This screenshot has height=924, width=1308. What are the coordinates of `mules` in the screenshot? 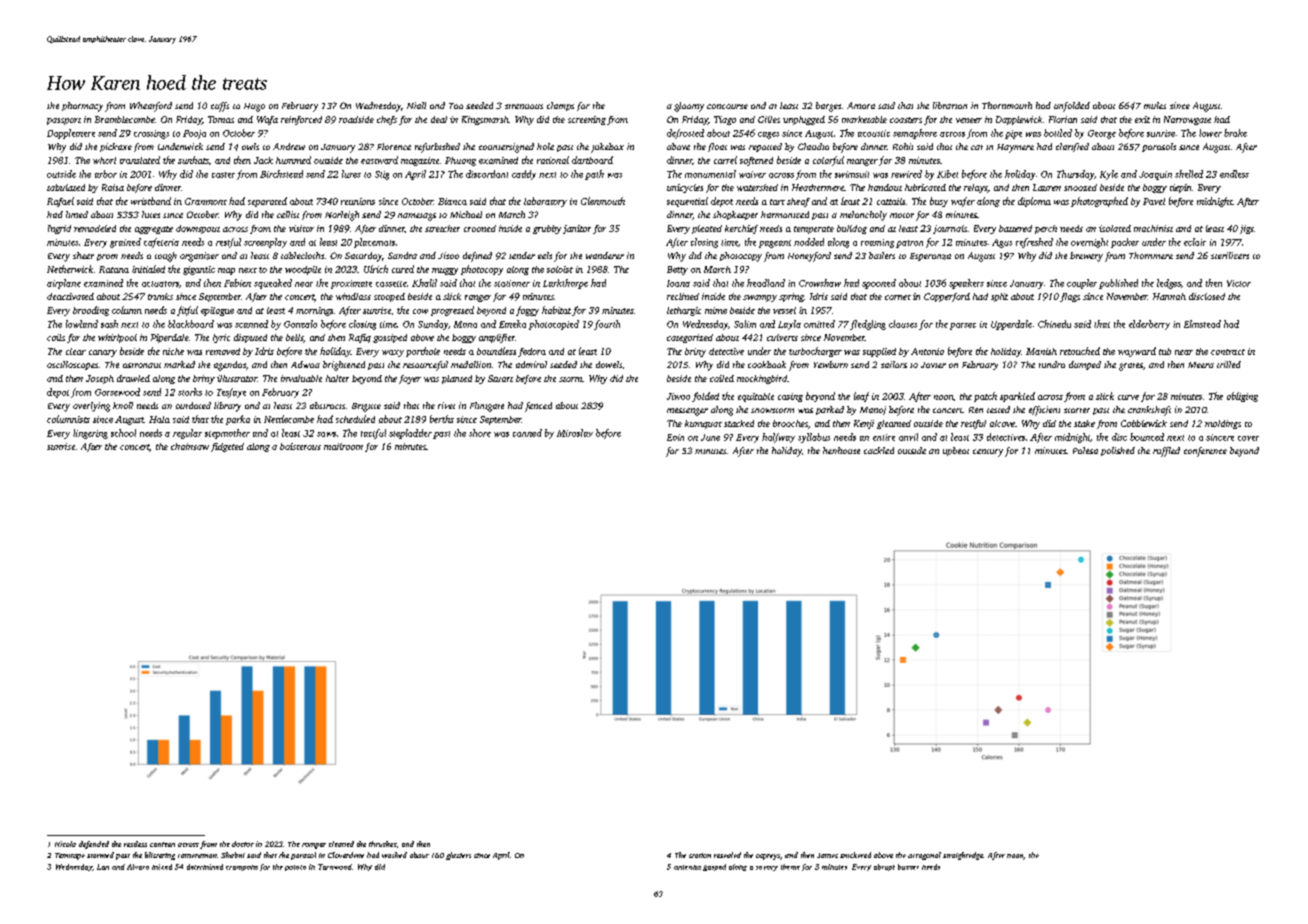 It's located at (1155, 105).
